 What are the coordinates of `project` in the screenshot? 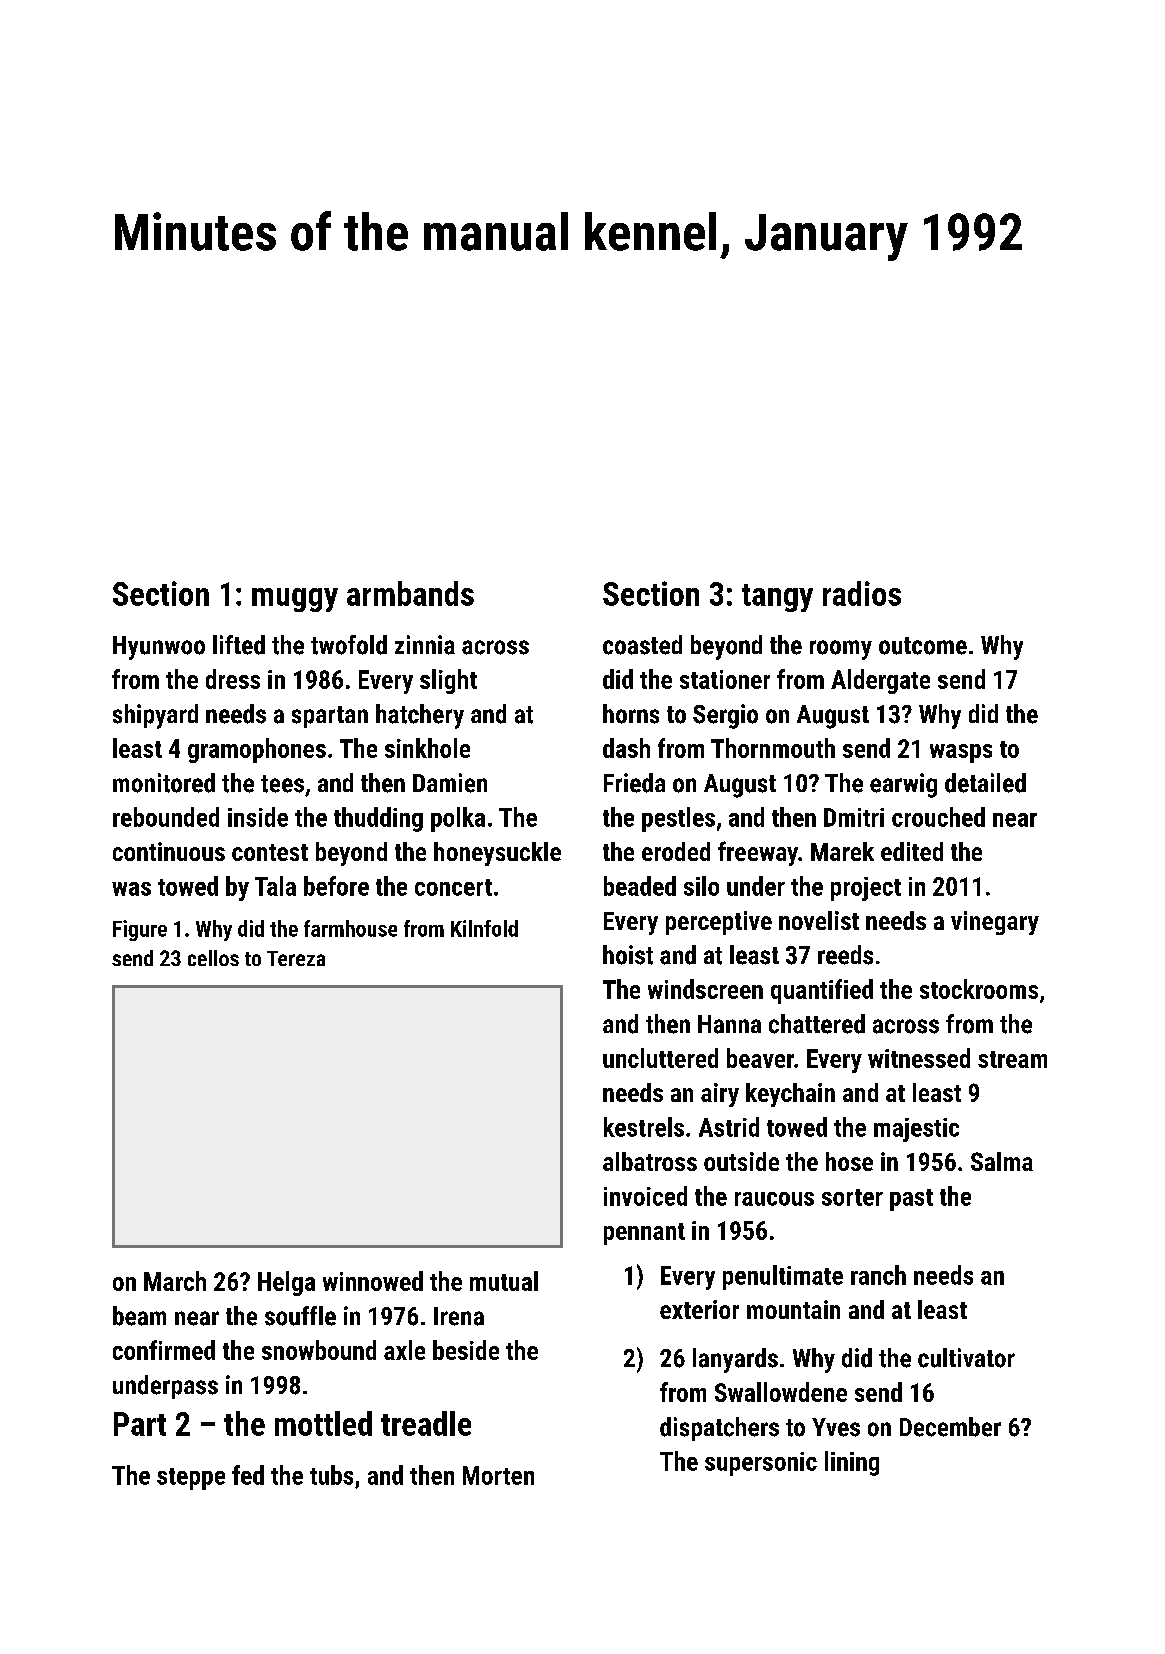 It's located at (866, 889).
